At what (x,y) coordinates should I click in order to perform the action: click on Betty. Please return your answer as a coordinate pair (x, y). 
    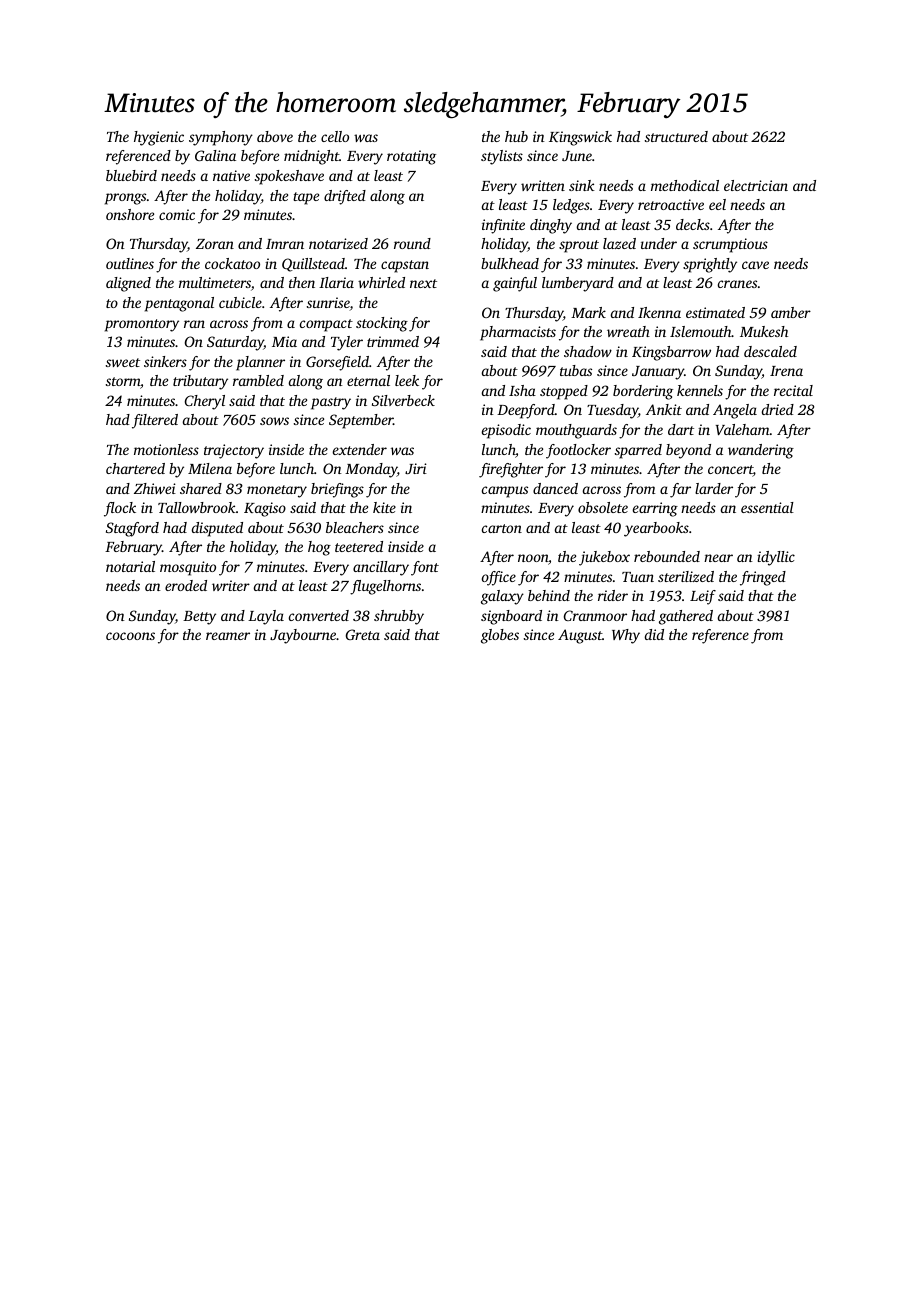
    Looking at the image, I should click on (199, 618).
